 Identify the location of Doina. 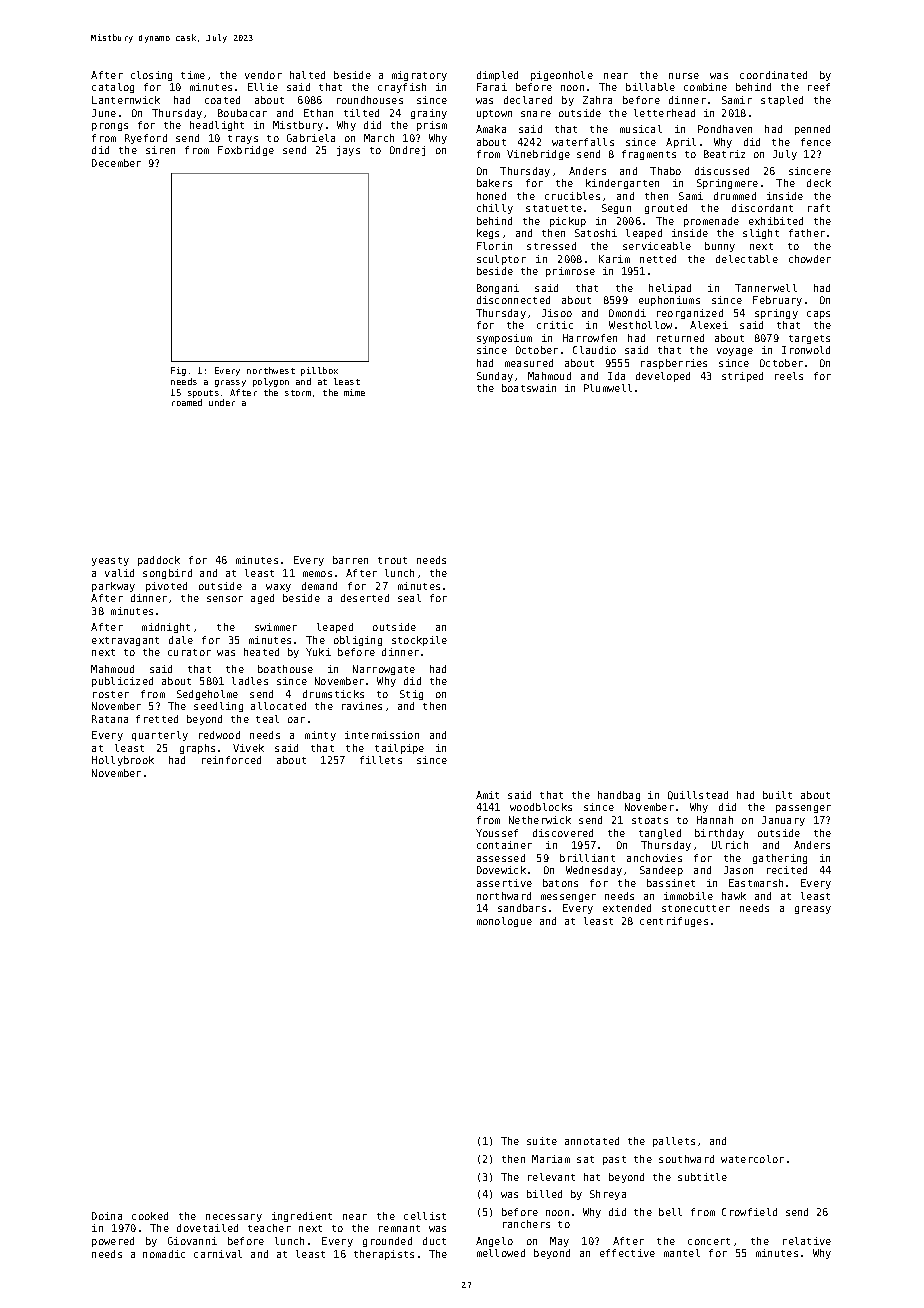
(107, 1216).
